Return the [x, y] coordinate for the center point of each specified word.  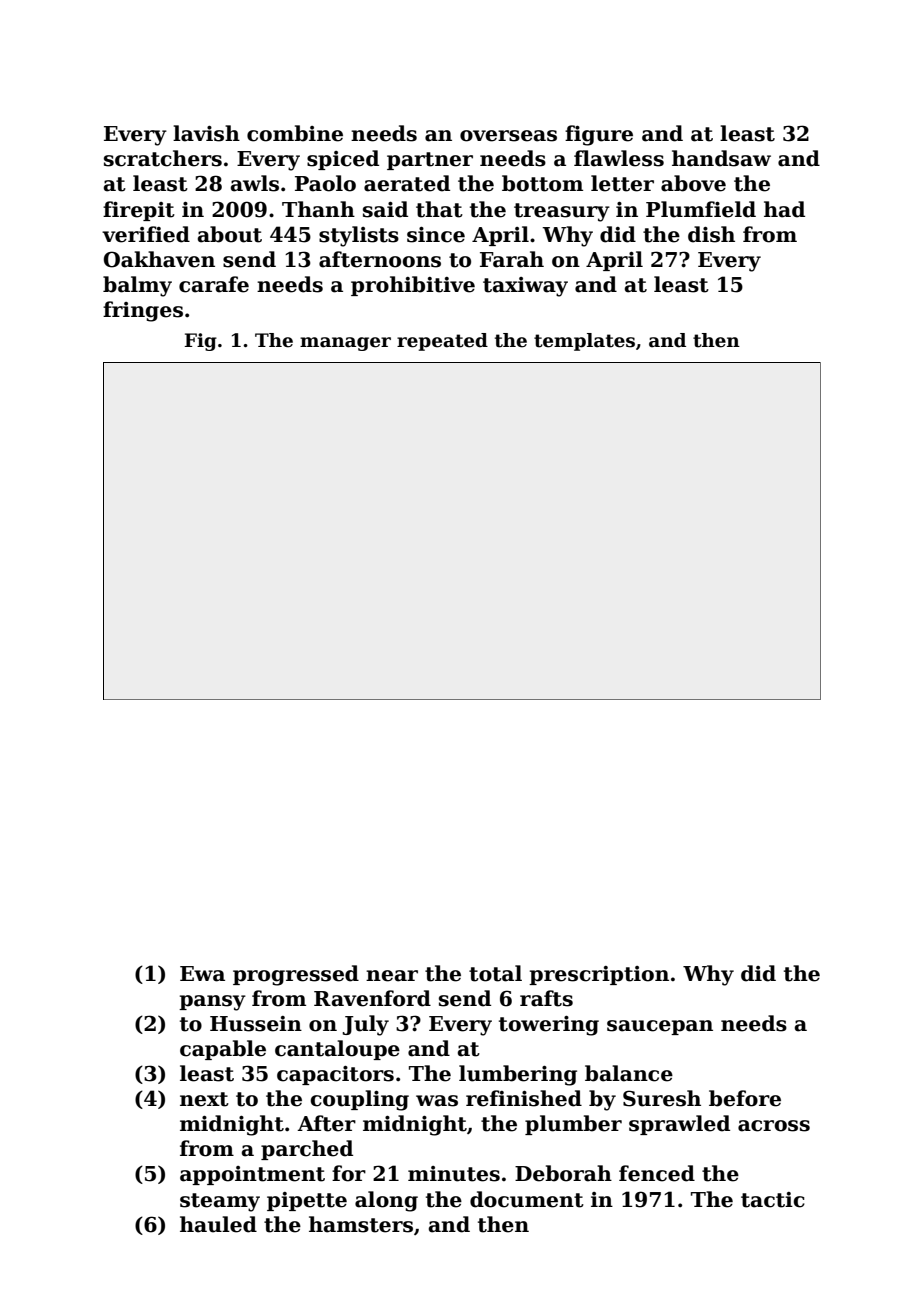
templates [584, 342]
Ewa [202, 974]
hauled [218, 1224]
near [392, 976]
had [784, 209]
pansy [212, 1003]
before [745, 1098]
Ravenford [372, 998]
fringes [143, 311]
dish [711, 234]
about [230, 234]
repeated [442, 342]
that [439, 209]
